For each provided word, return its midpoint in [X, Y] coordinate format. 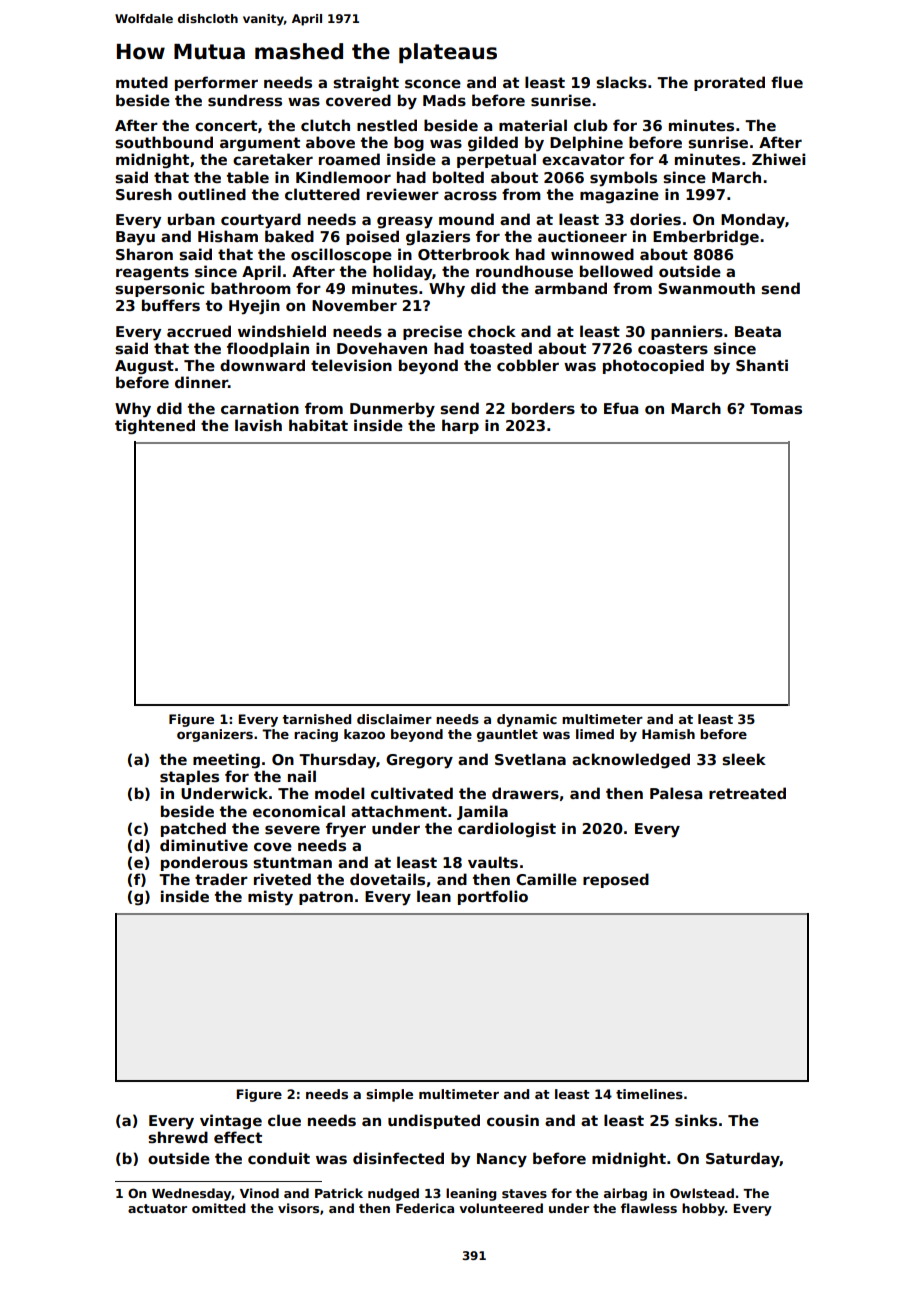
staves [524, 1193]
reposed [616, 880]
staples [189, 777]
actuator [157, 1208]
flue [787, 82]
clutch [325, 125]
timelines [649, 1094]
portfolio [493, 897]
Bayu [135, 238]
